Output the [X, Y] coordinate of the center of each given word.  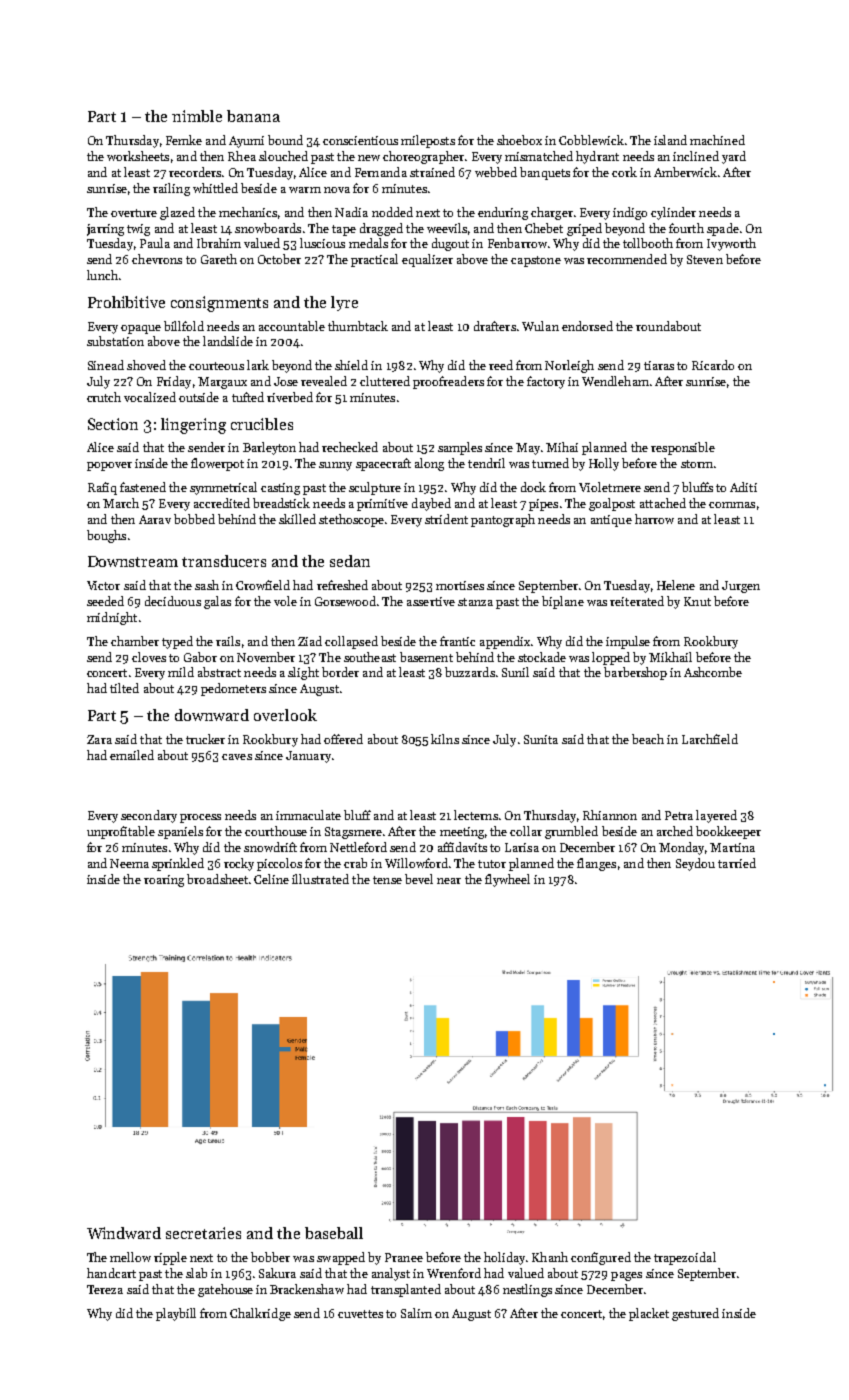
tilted [124, 688]
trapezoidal [685, 1258]
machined [717, 140]
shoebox [519, 140]
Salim [416, 1313]
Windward [124, 1233]
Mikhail [670, 657]
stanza [475, 602]
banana [253, 116]
